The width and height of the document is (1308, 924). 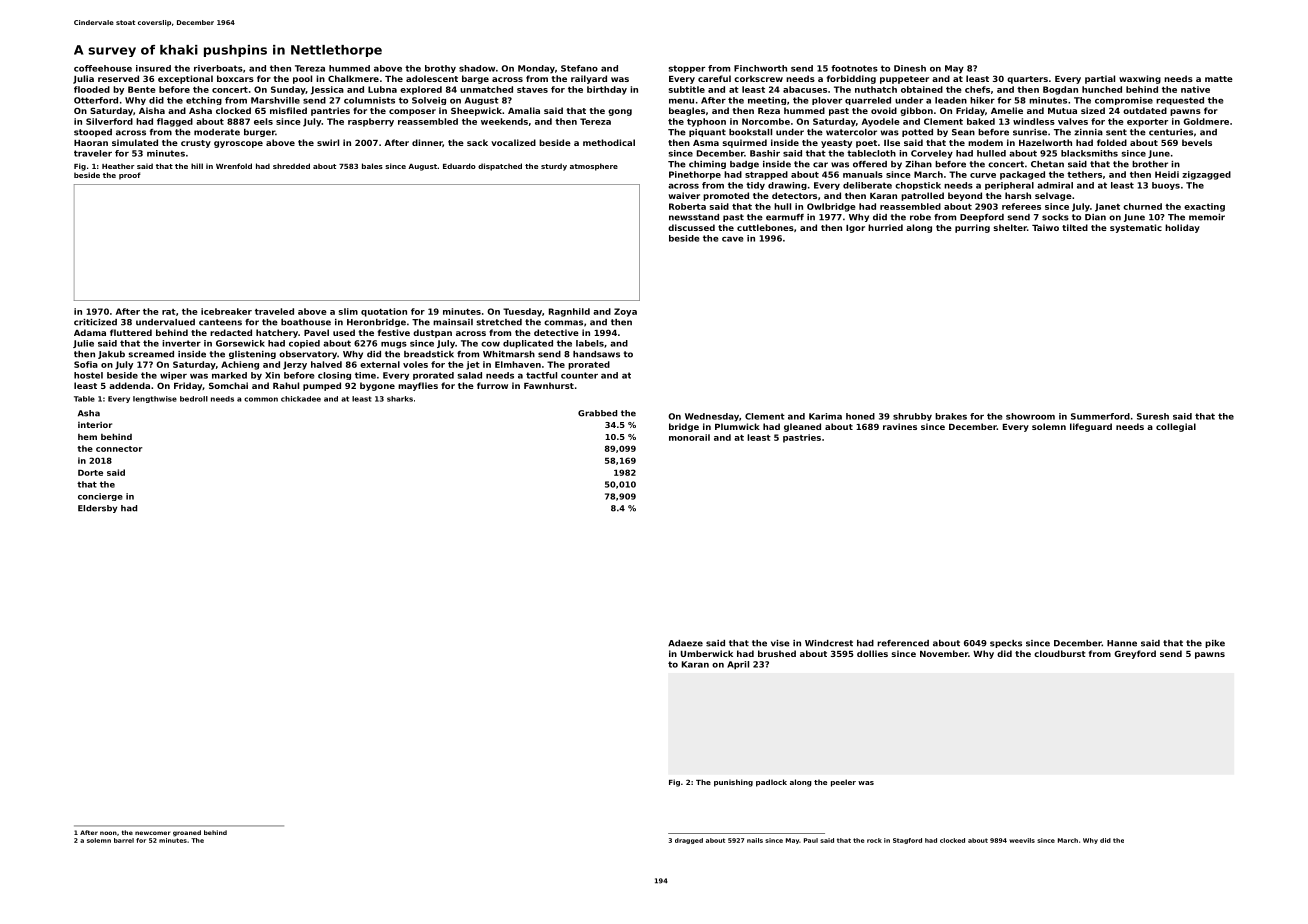 I want to click on newcomer, so click(x=152, y=833).
